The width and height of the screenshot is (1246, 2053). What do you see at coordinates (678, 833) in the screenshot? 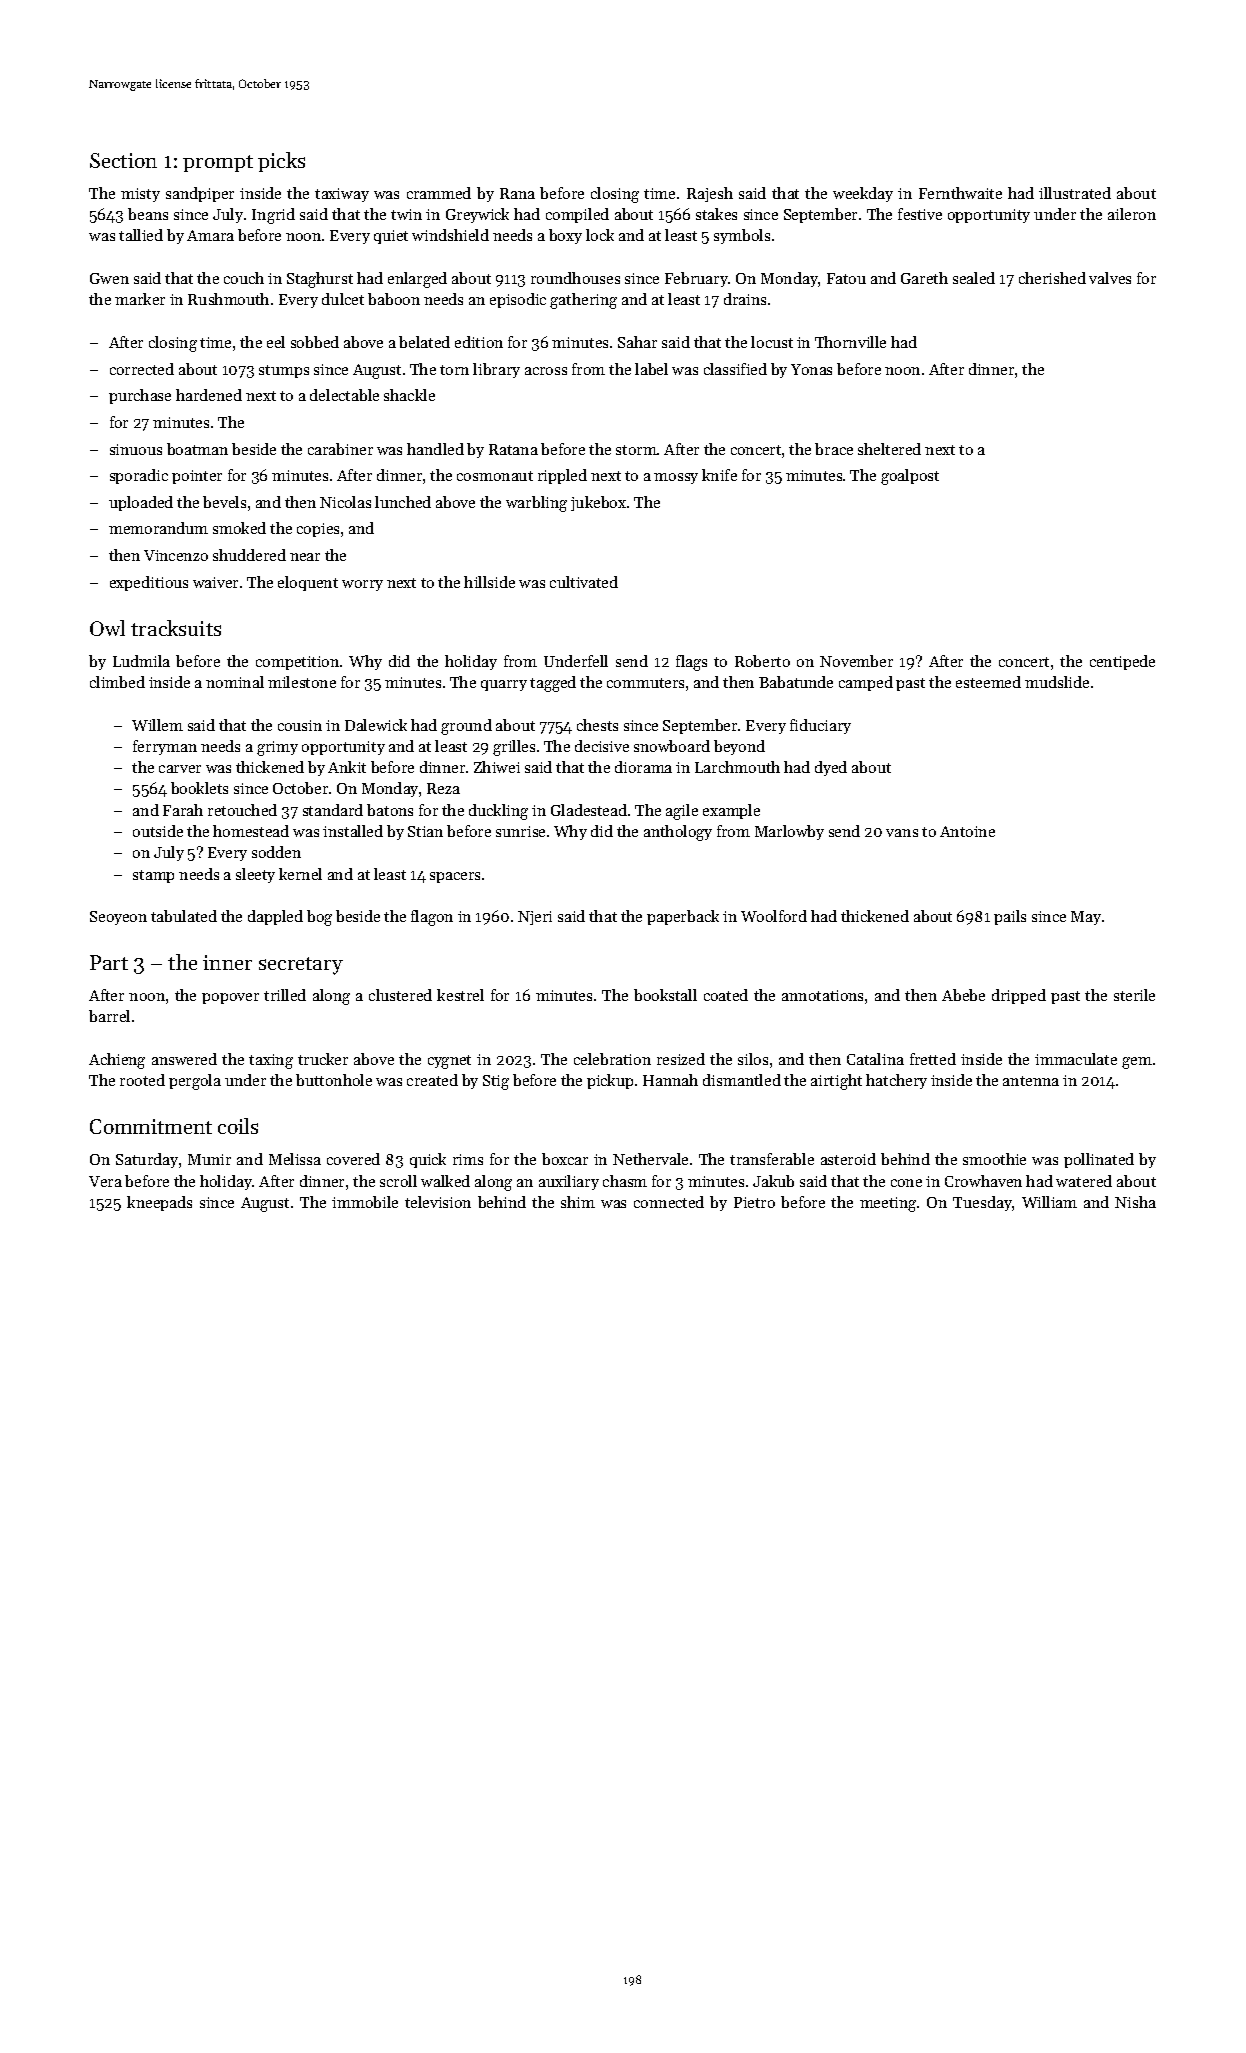
I see `anthology` at bounding box center [678, 833].
